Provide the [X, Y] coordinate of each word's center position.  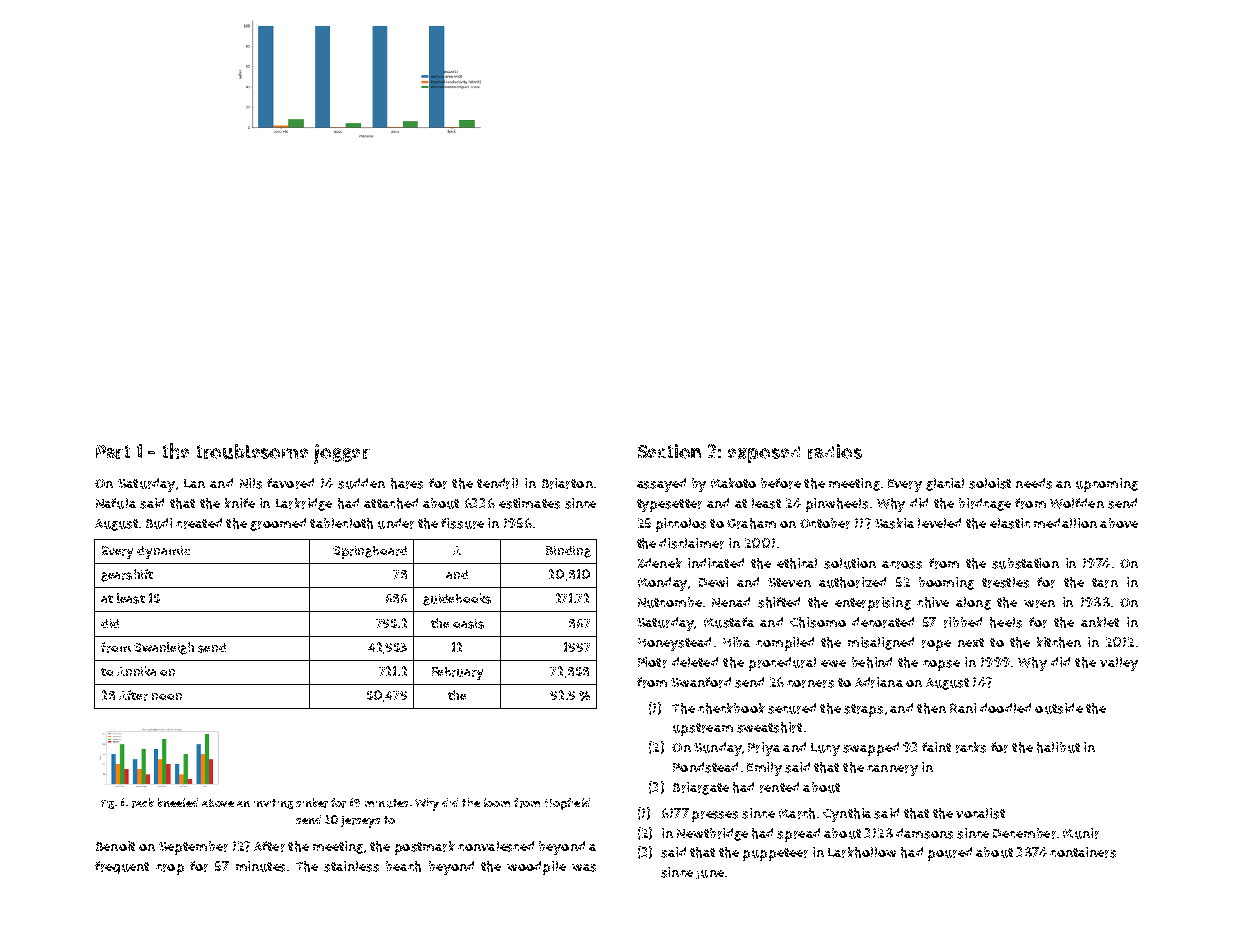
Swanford [701, 682]
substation [1025, 563]
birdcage [985, 504]
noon [167, 696]
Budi [159, 523]
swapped [871, 749]
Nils [251, 483]
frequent [122, 867]
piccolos [681, 525]
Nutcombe [670, 602]
